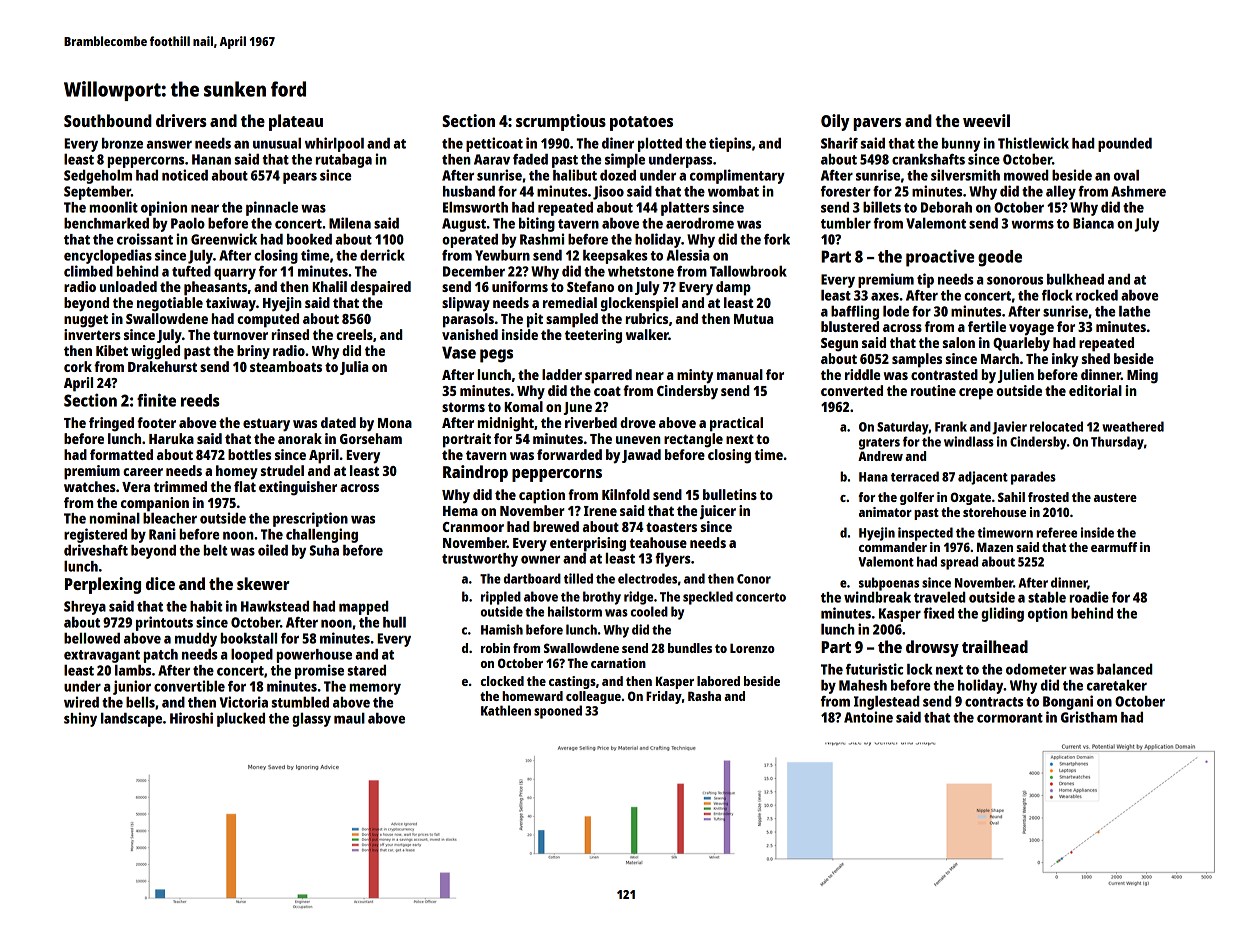  Describe the element at coordinates (80, 719) in the screenshot. I see `shiny` at that location.
